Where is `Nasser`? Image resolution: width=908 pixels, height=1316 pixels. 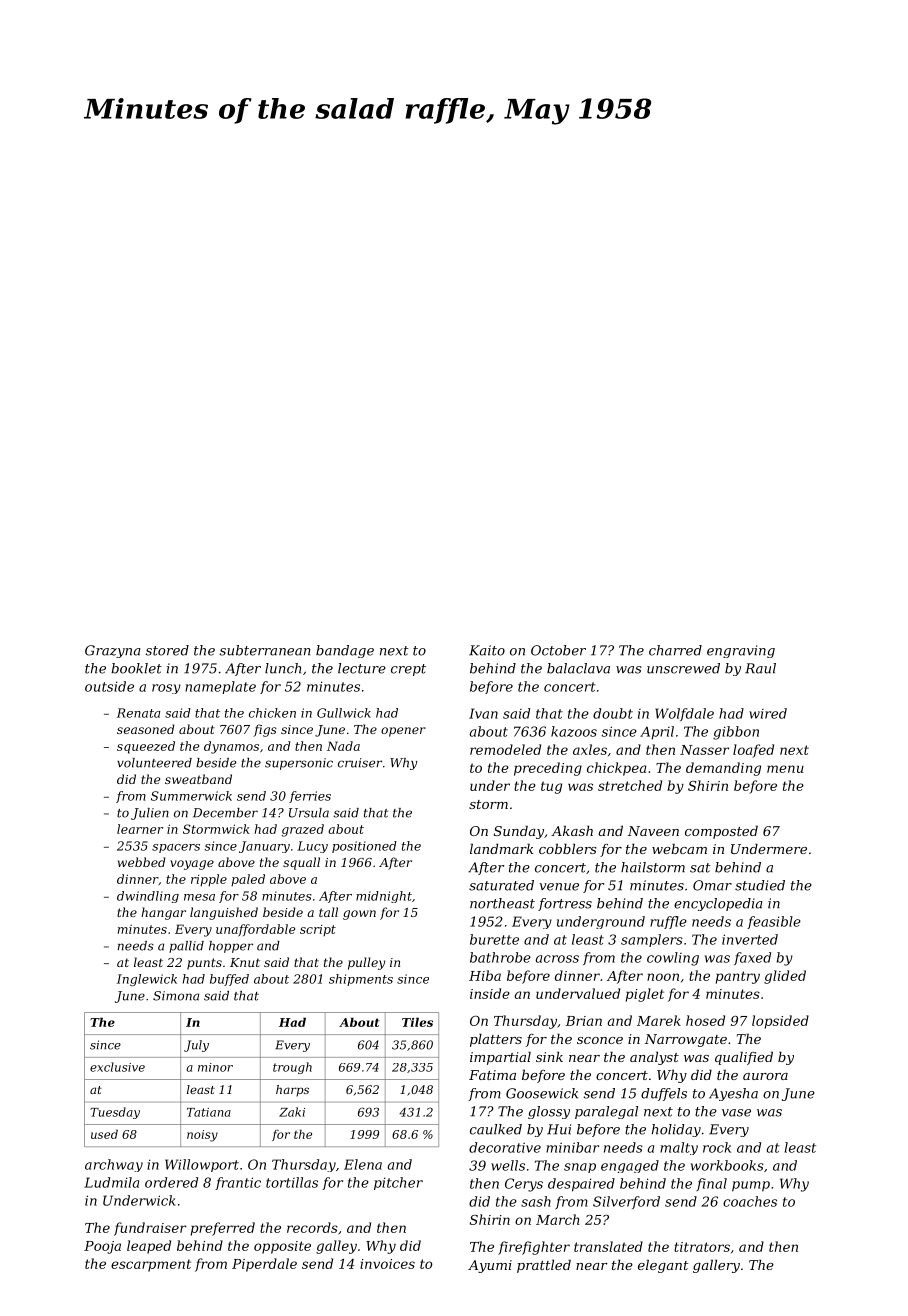 Nasser is located at coordinates (704, 750).
